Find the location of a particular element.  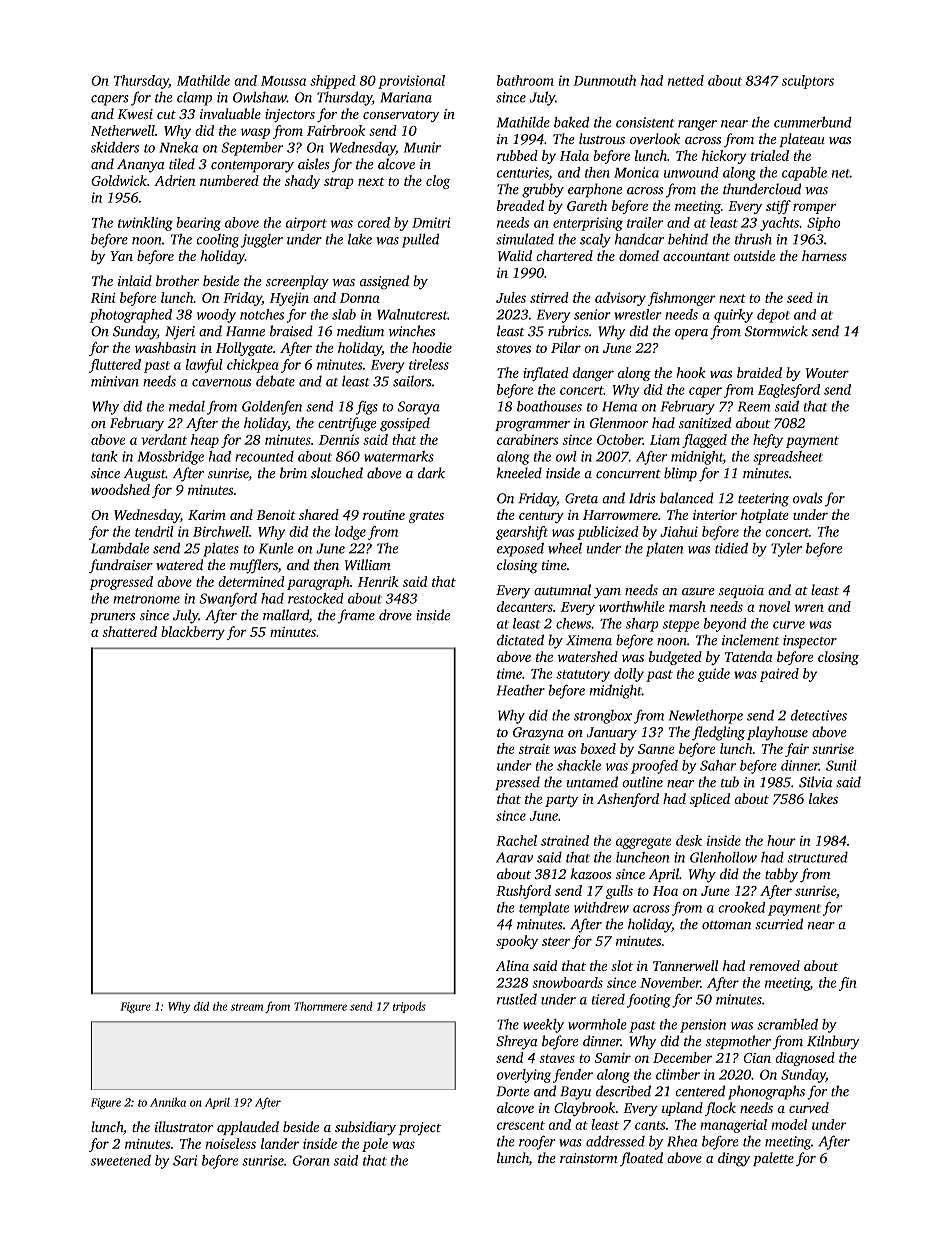

Rachel is located at coordinates (516, 840).
